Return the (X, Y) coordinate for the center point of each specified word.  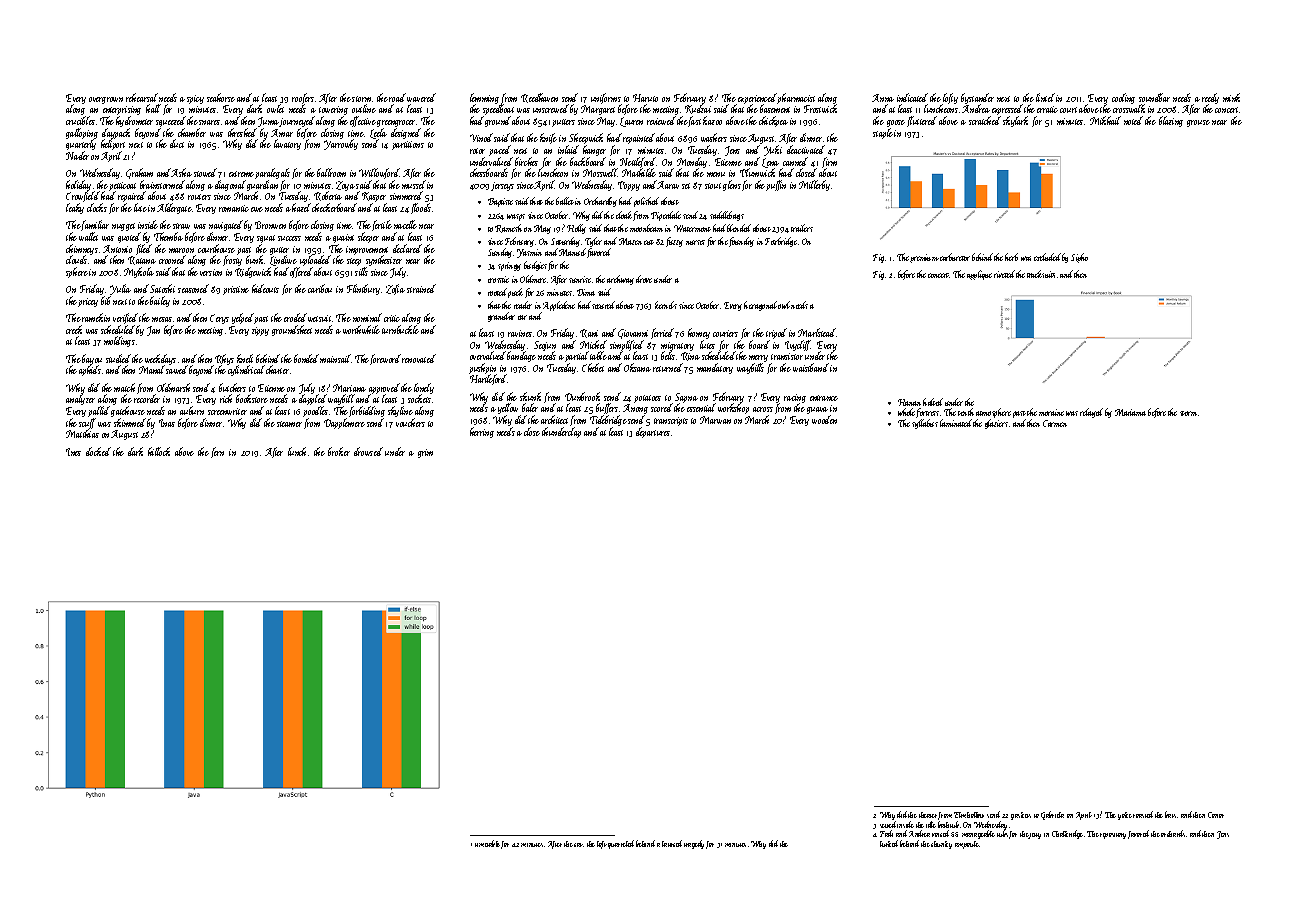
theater (928, 815)
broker (339, 451)
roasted (1143, 814)
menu (716, 174)
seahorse (221, 97)
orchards (1173, 833)
